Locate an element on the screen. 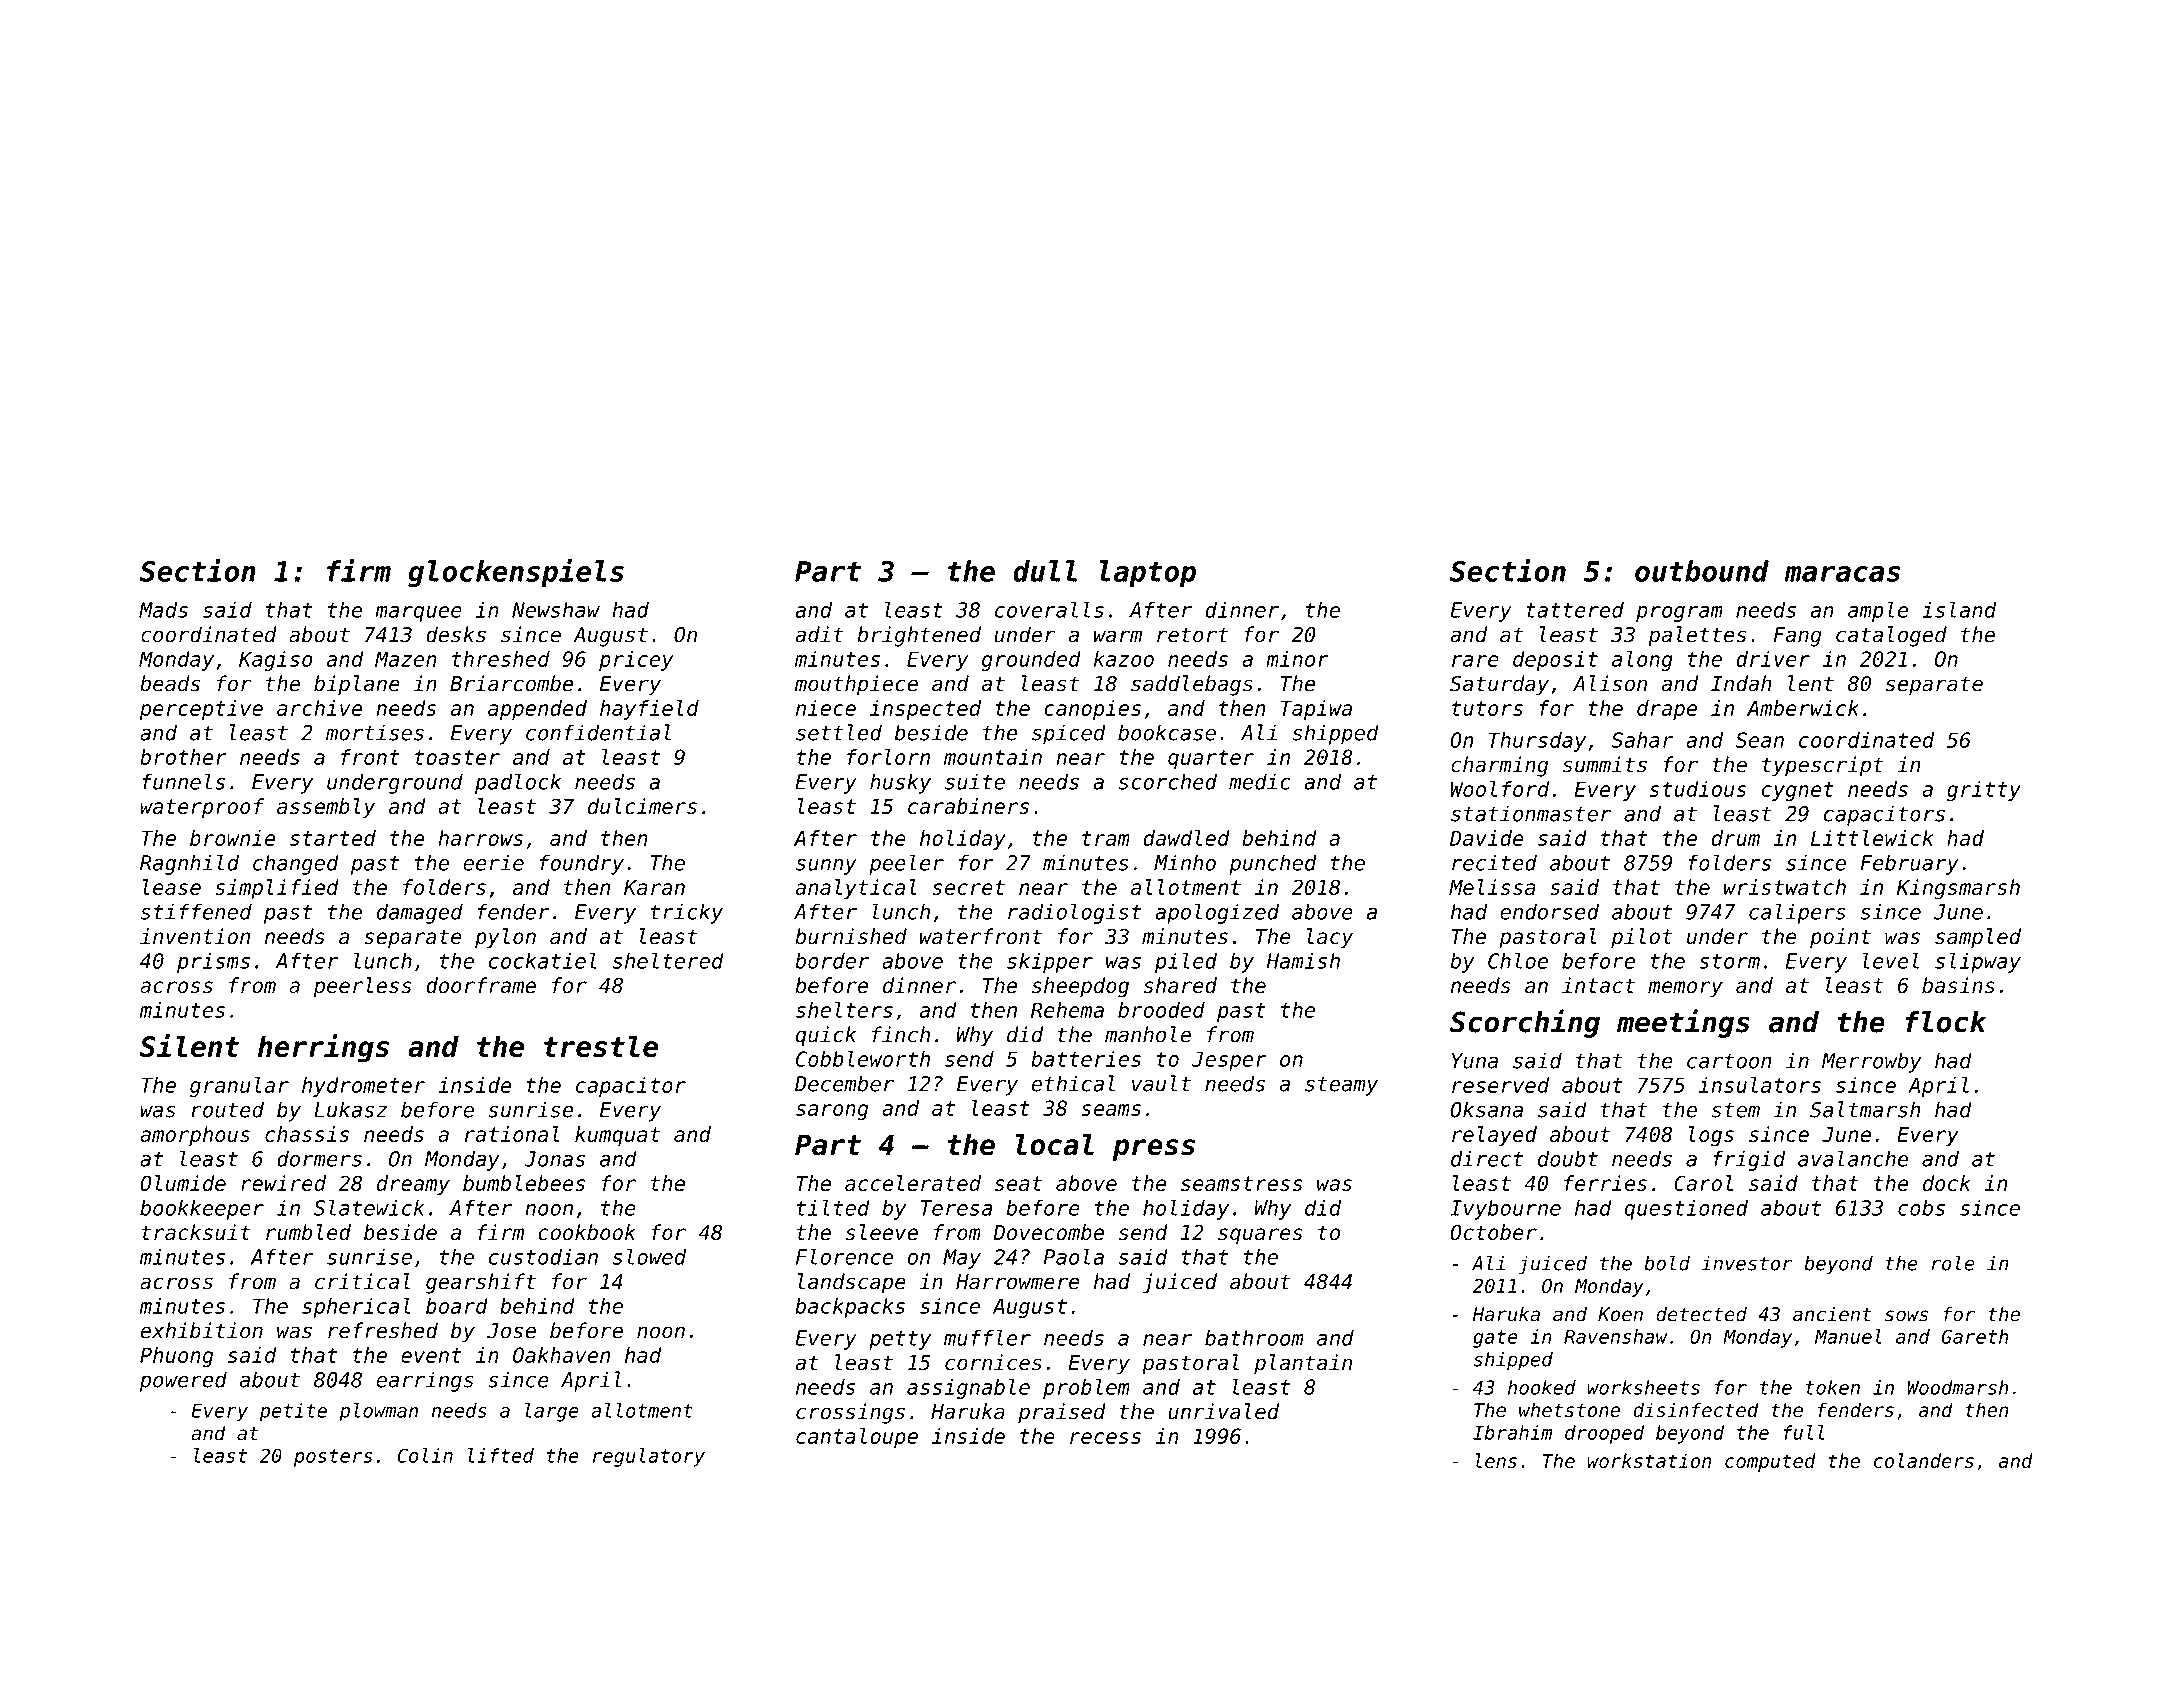  peerless is located at coordinates (362, 987).
